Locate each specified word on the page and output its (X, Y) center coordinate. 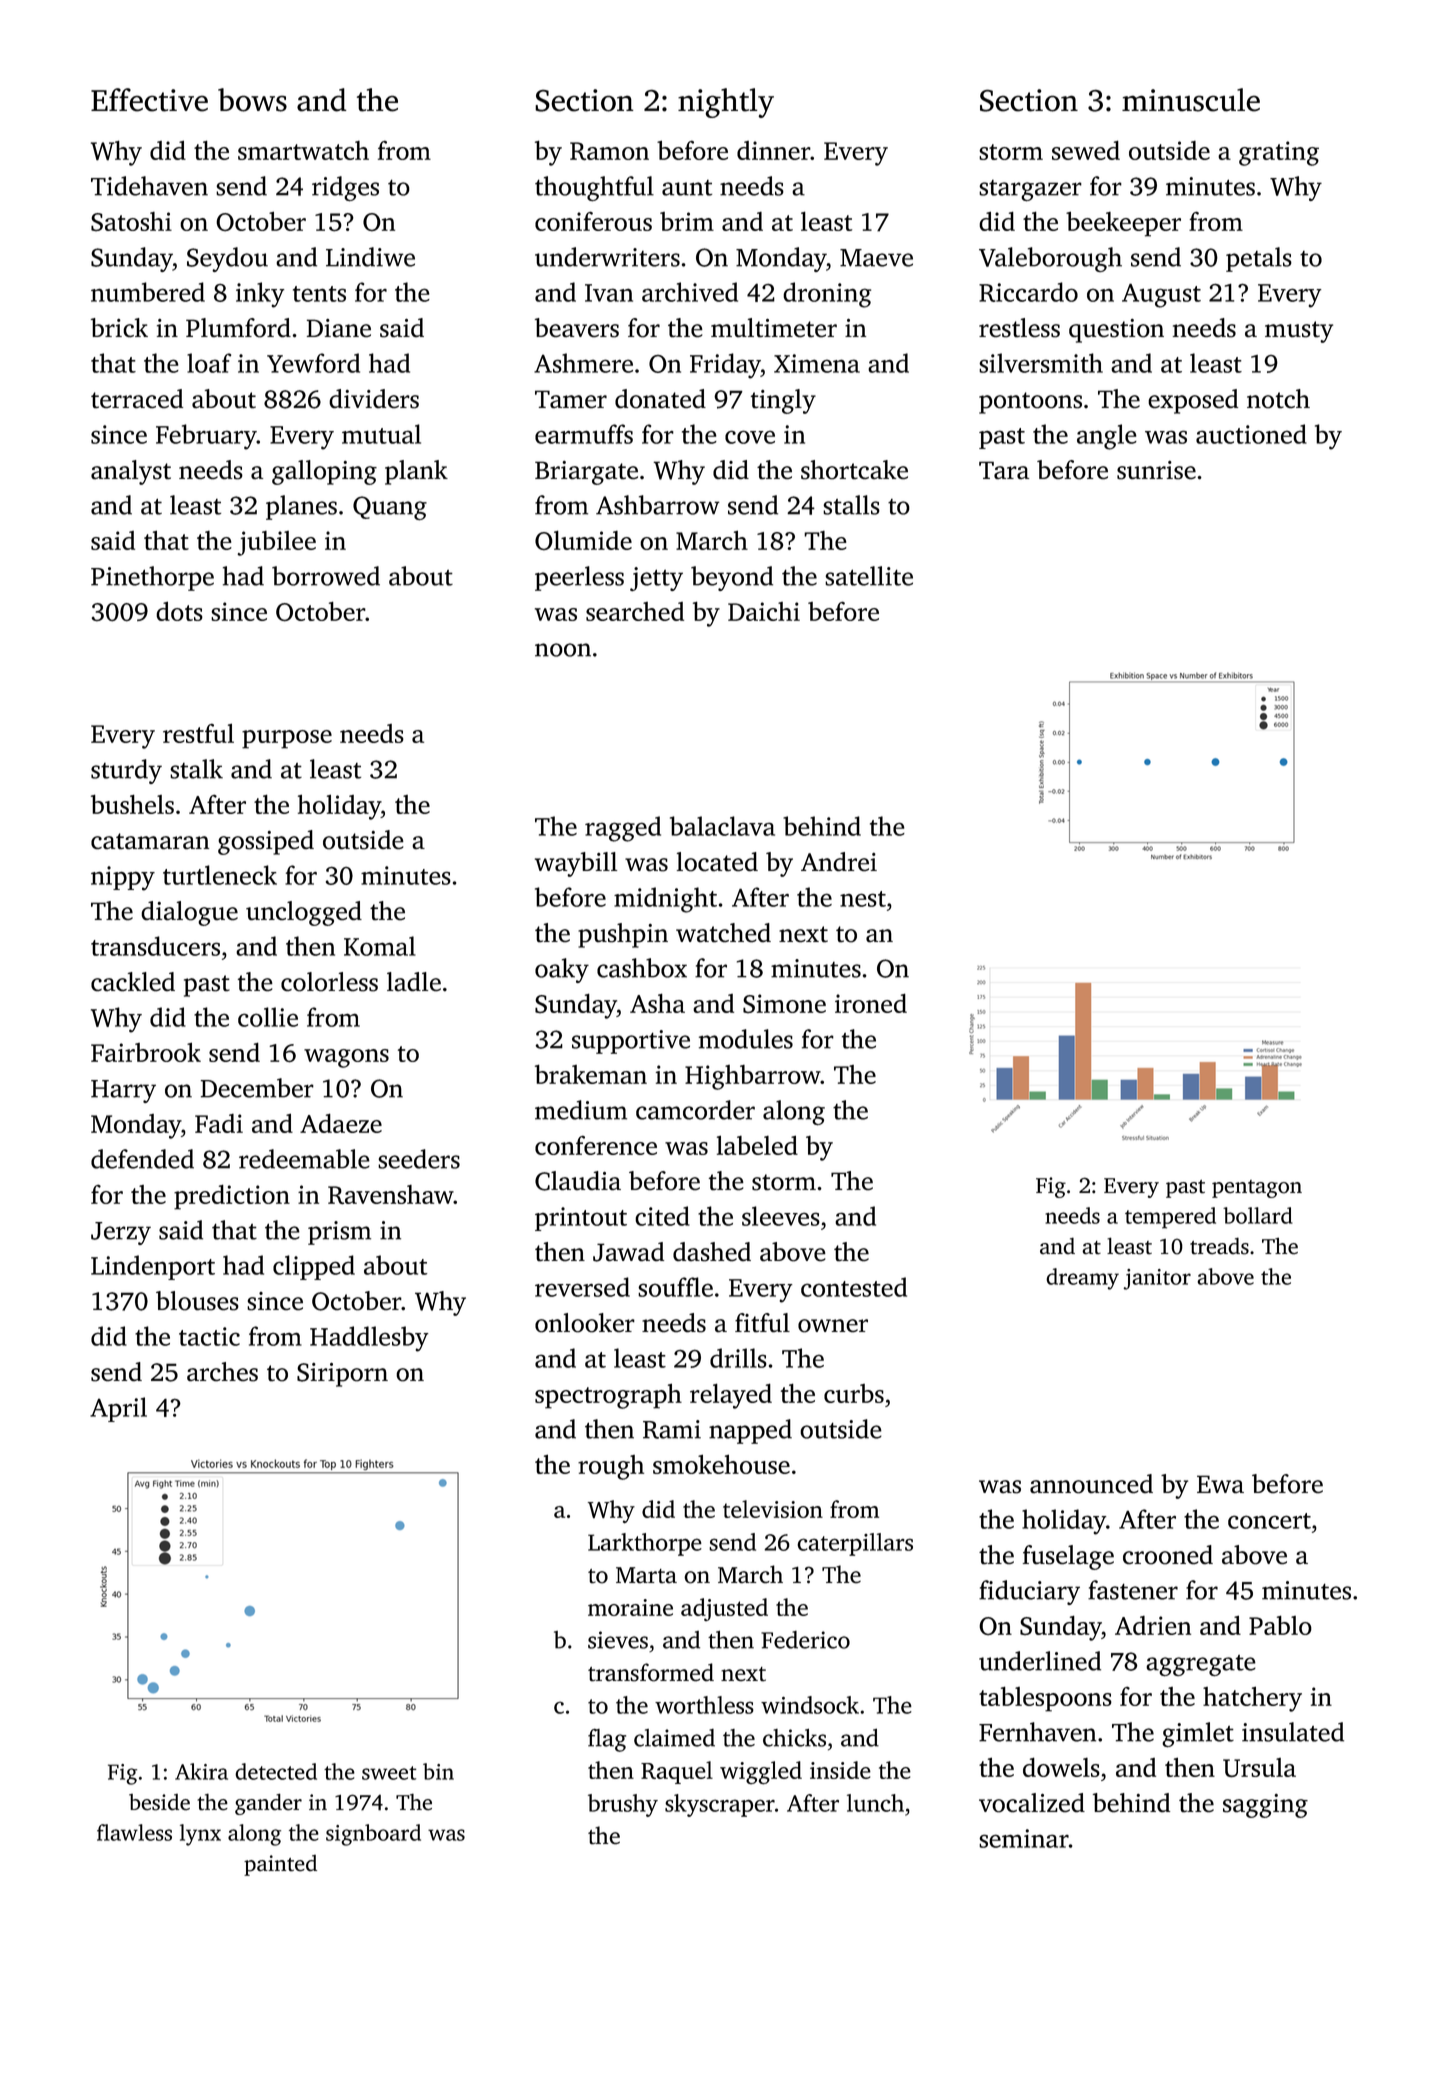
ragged (623, 829)
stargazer (1030, 190)
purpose (287, 739)
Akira (201, 1771)
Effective (149, 100)
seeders (419, 1159)
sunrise (1156, 470)
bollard (1258, 1215)
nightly (726, 103)
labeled (757, 1145)
